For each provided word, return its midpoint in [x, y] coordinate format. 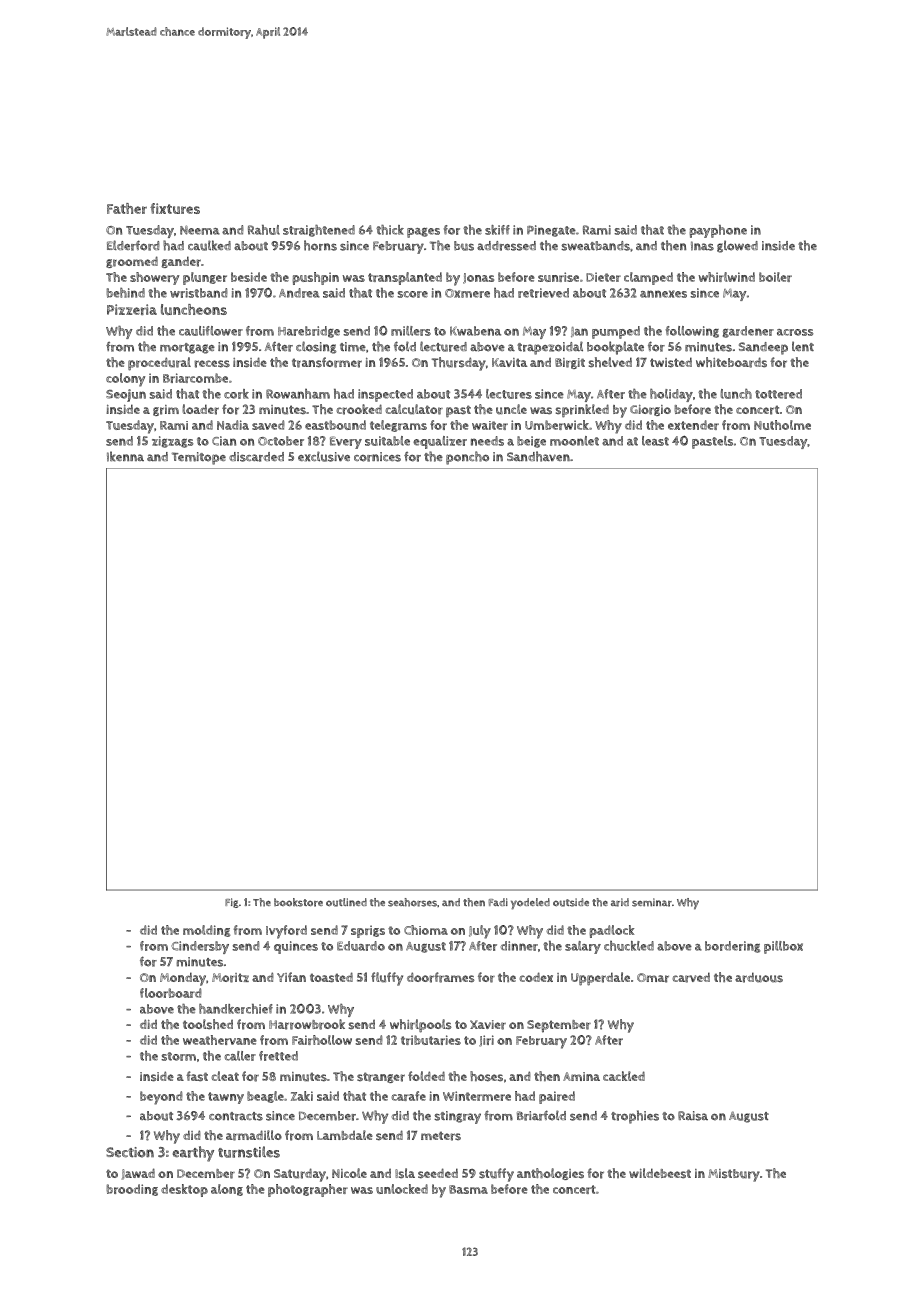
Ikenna [125, 456]
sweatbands [595, 246]
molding [206, 931]
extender [693, 425]
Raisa [693, 1116]
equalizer [440, 442]
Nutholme [782, 425]
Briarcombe [195, 378]
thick [390, 230]
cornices [377, 457]
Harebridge [309, 332]
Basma [468, 1189]
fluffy [387, 979]
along [227, 1190]
